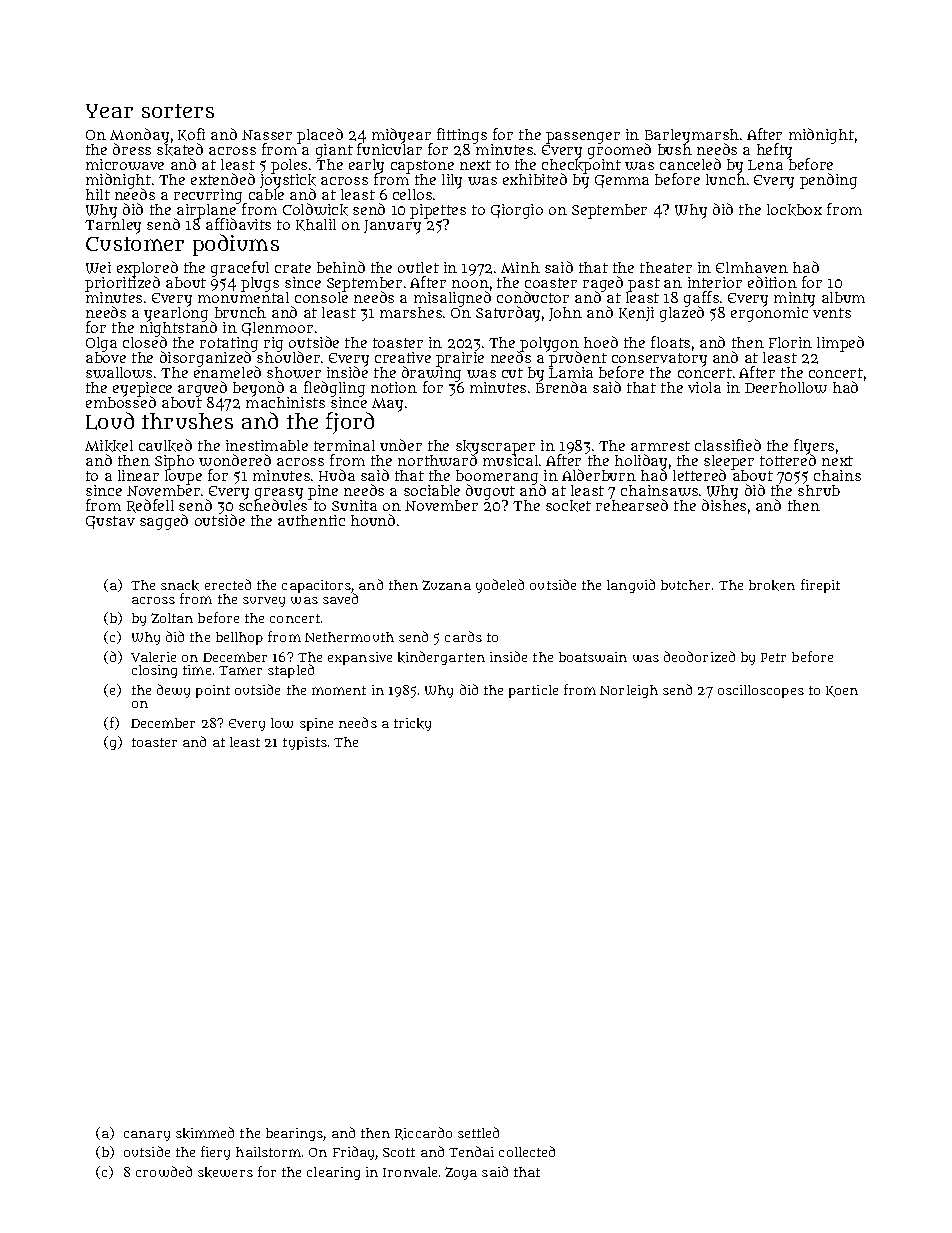  I want to click on skimmed, so click(205, 1133).
